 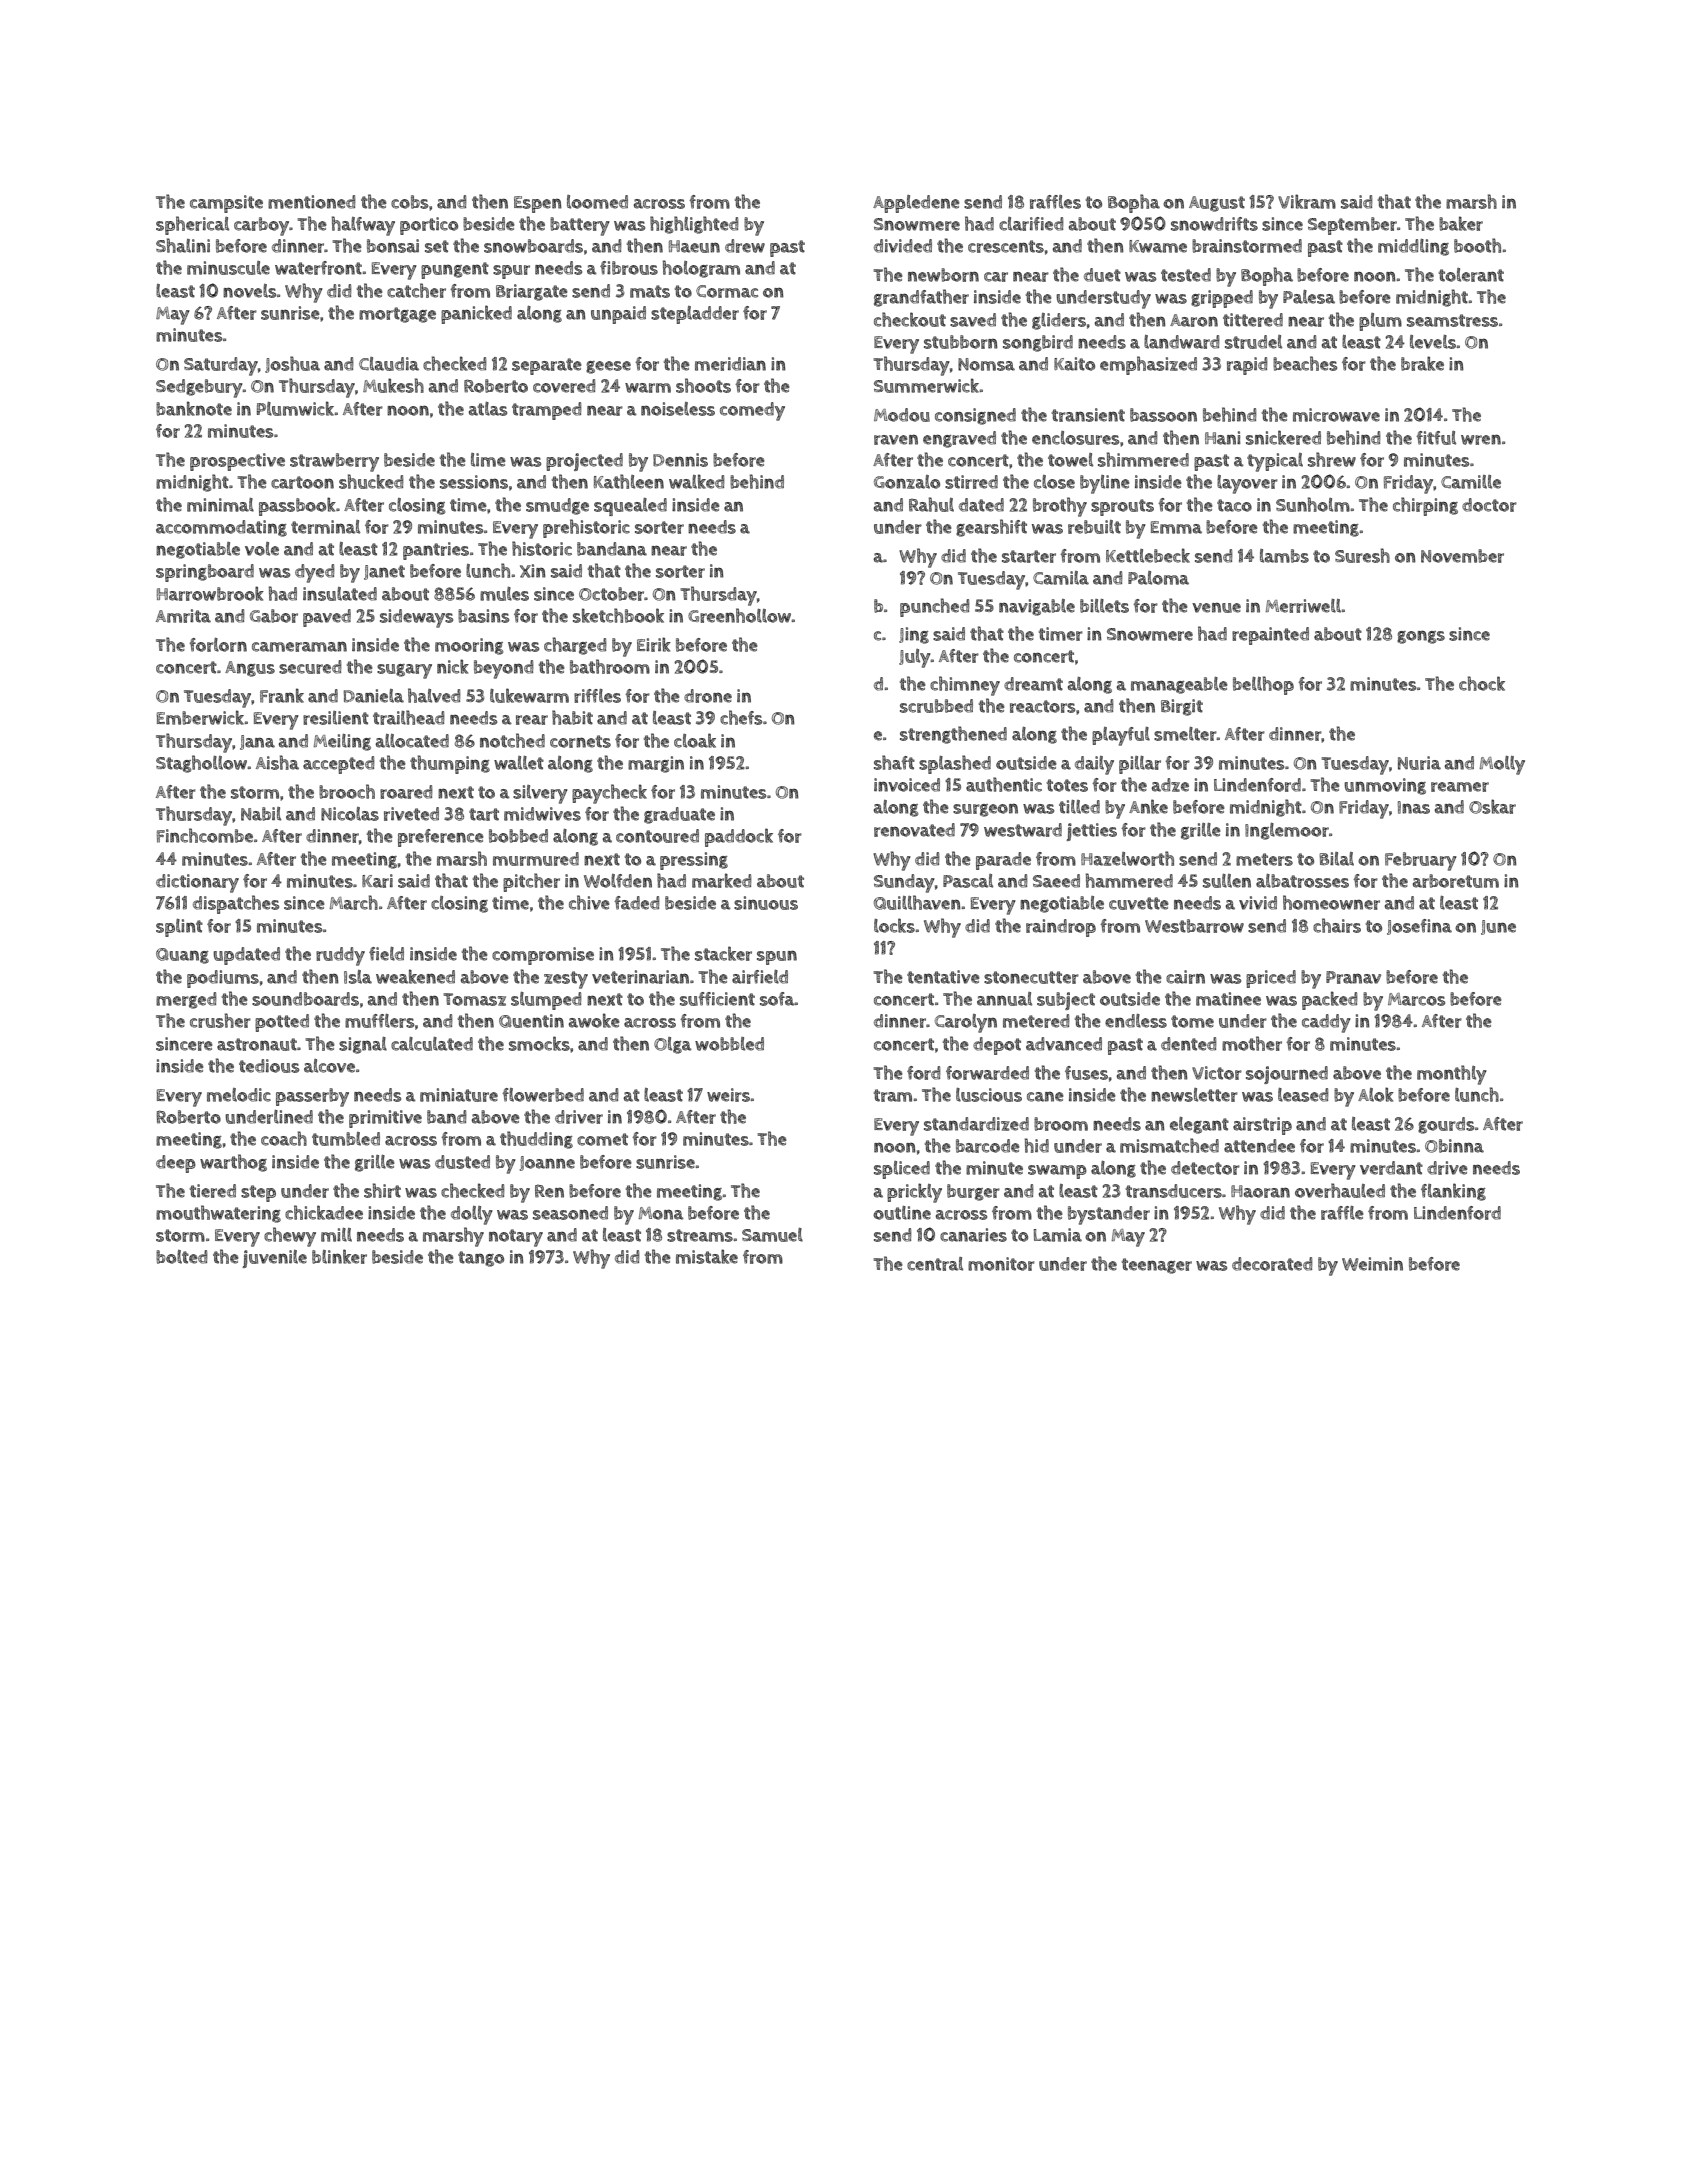 I want to click on Espen, so click(x=538, y=204).
